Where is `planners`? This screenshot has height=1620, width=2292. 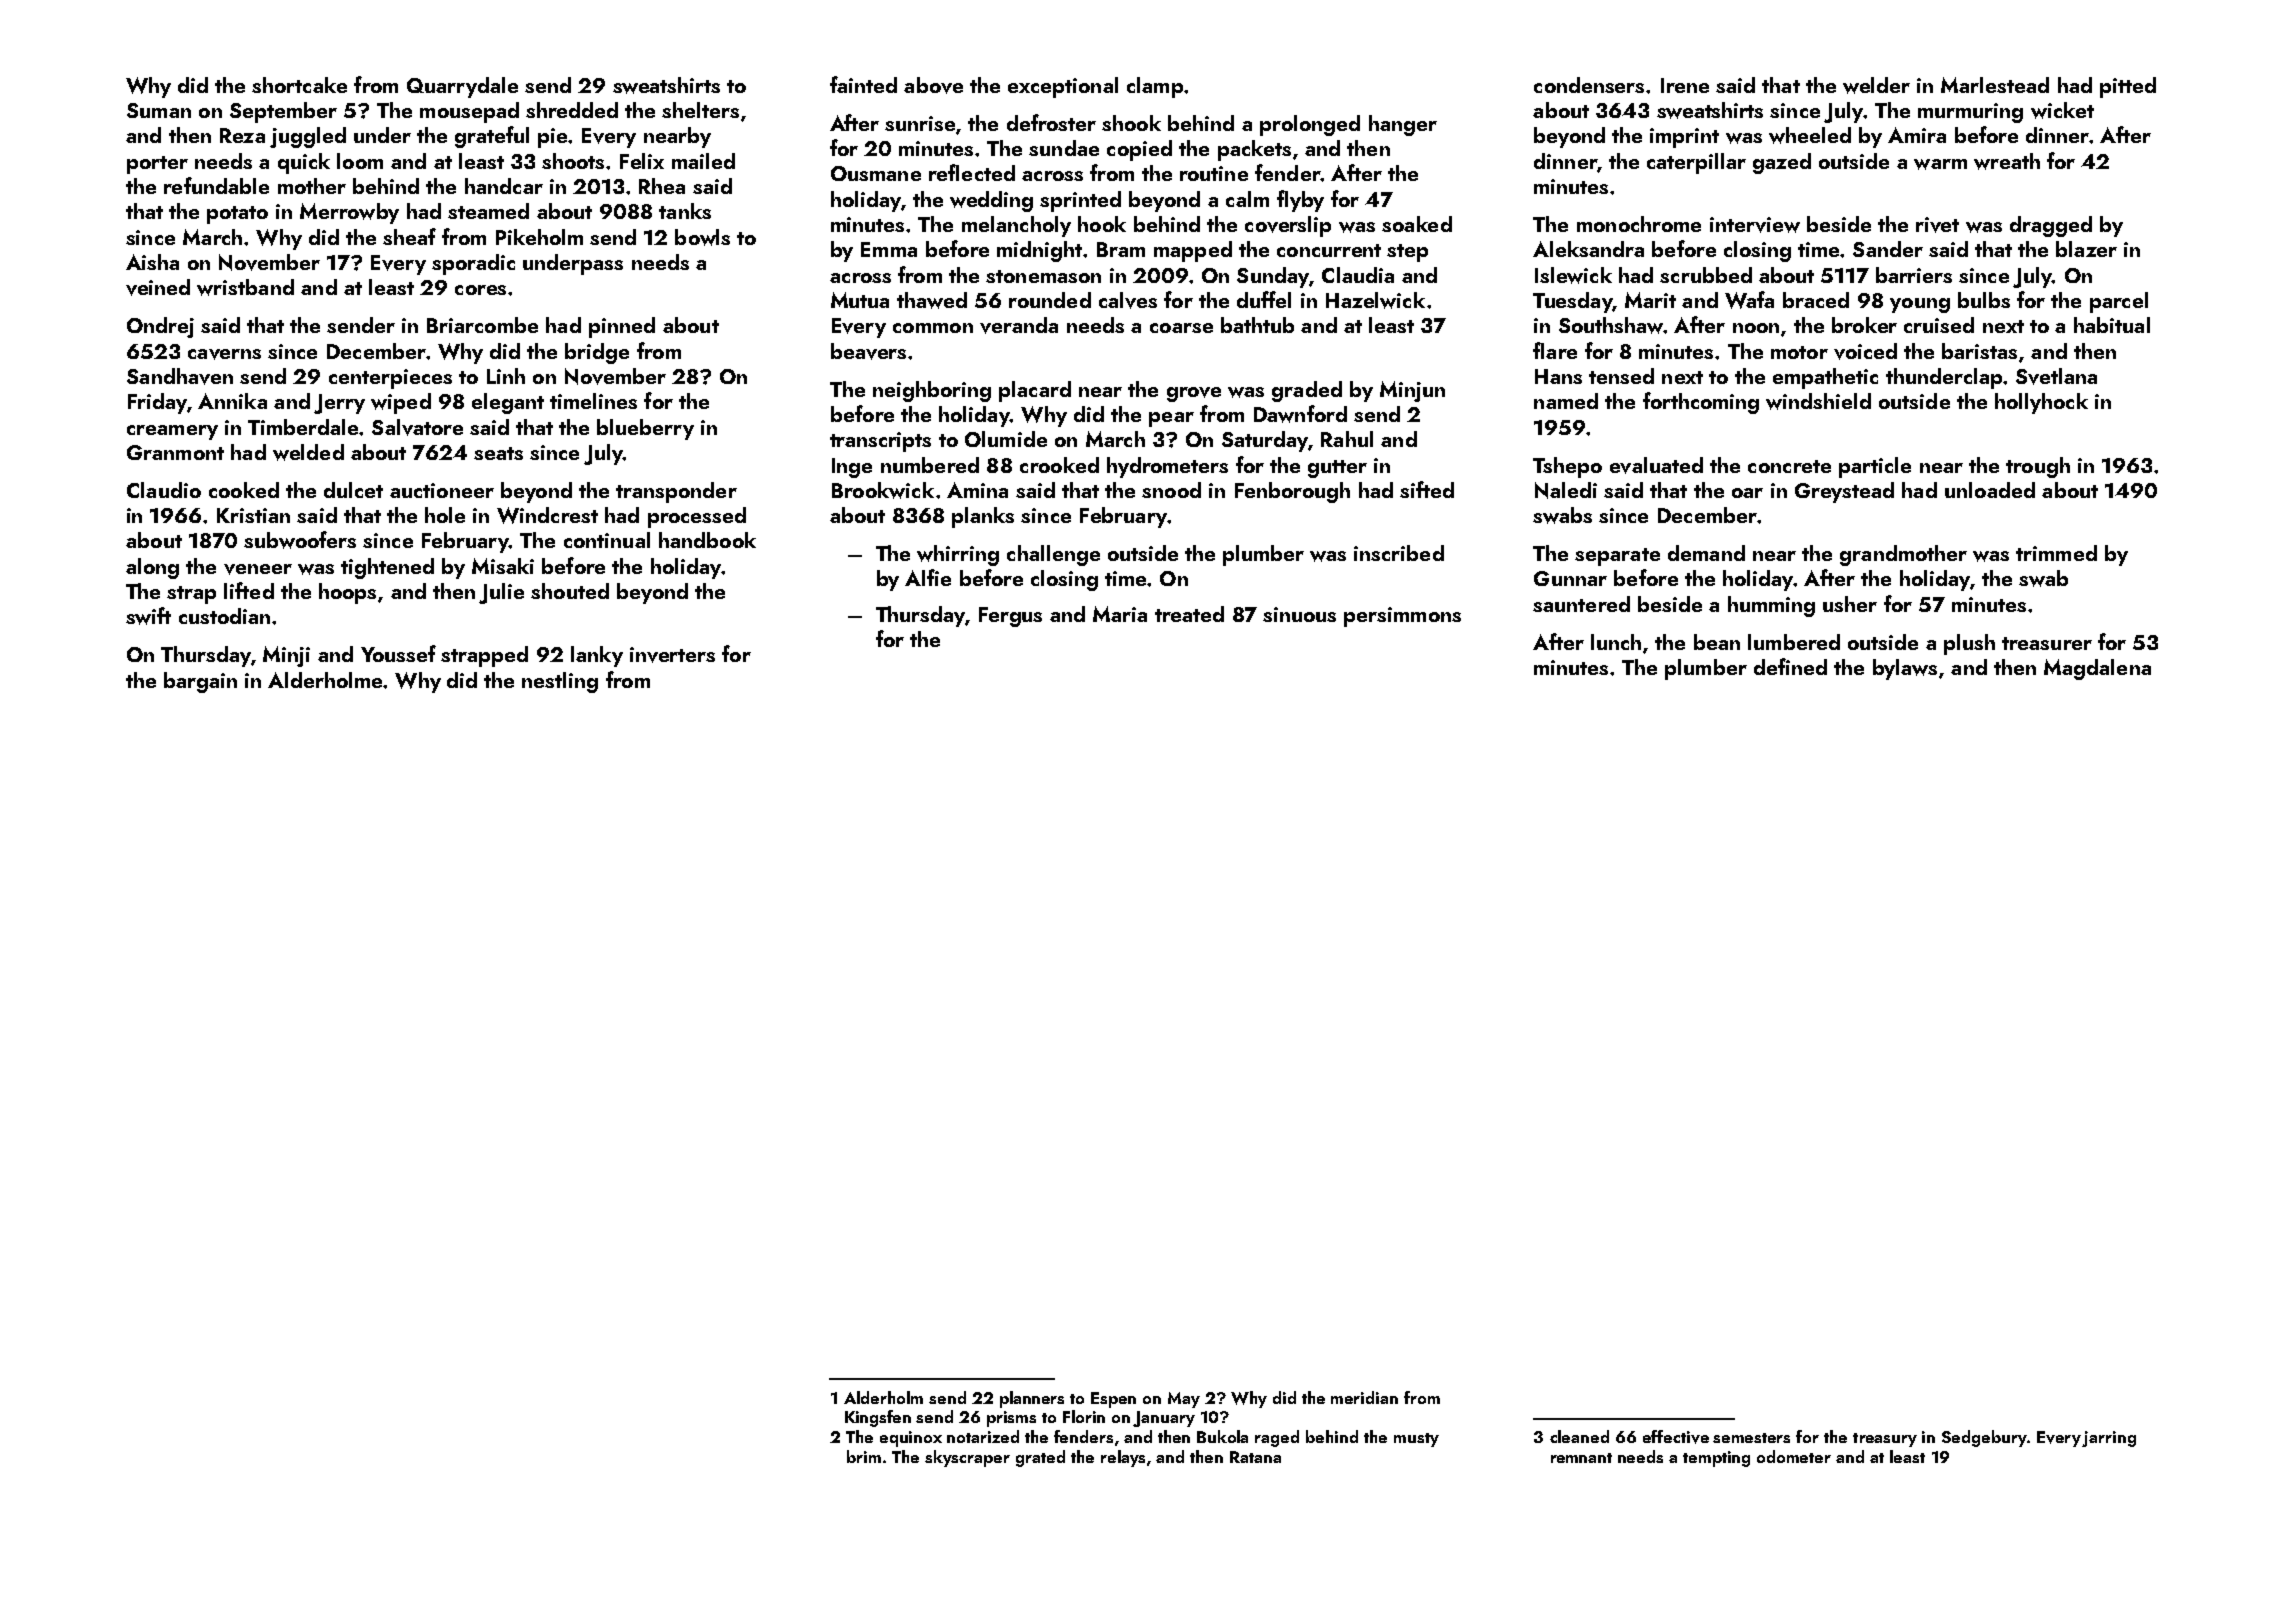
planners is located at coordinates (1032, 1399).
